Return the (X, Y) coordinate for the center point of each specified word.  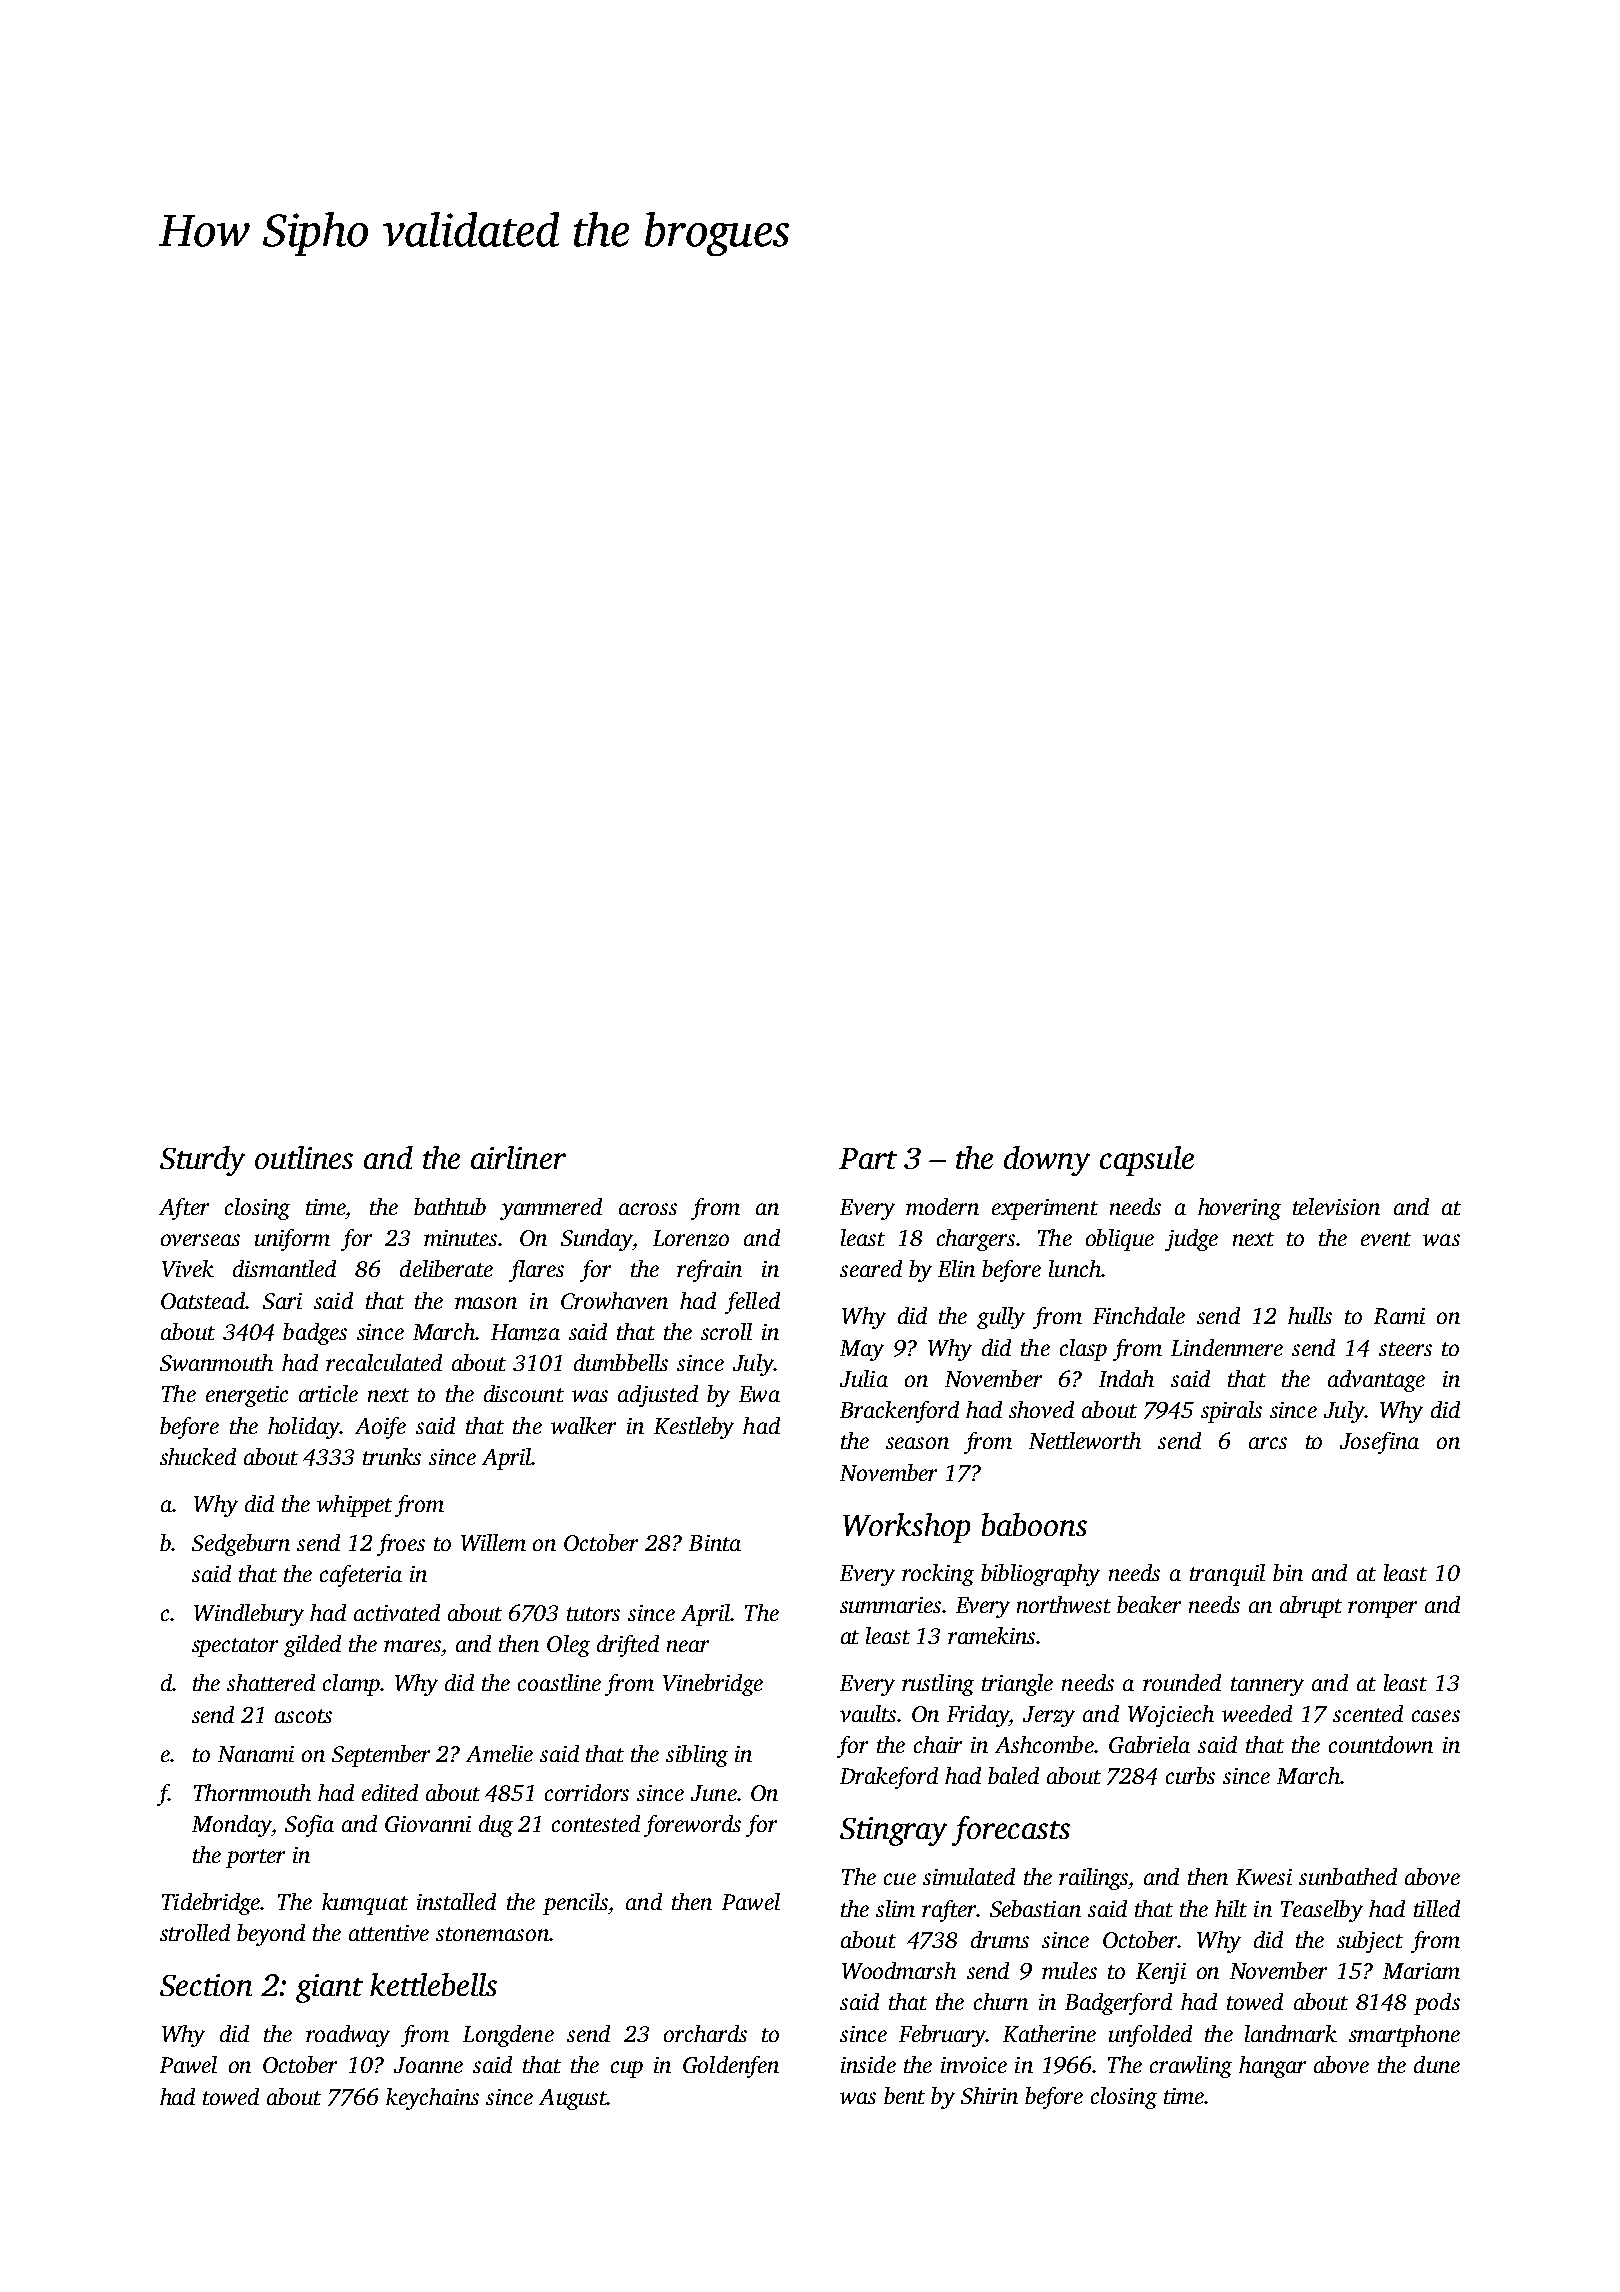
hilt (1231, 1908)
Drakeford (889, 1778)
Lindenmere (1227, 1347)
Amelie (499, 1753)
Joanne (428, 2065)
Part (868, 1158)
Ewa (759, 1394)
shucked (198, 1456)
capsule (1147, 1161)
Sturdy (202, 1161)
